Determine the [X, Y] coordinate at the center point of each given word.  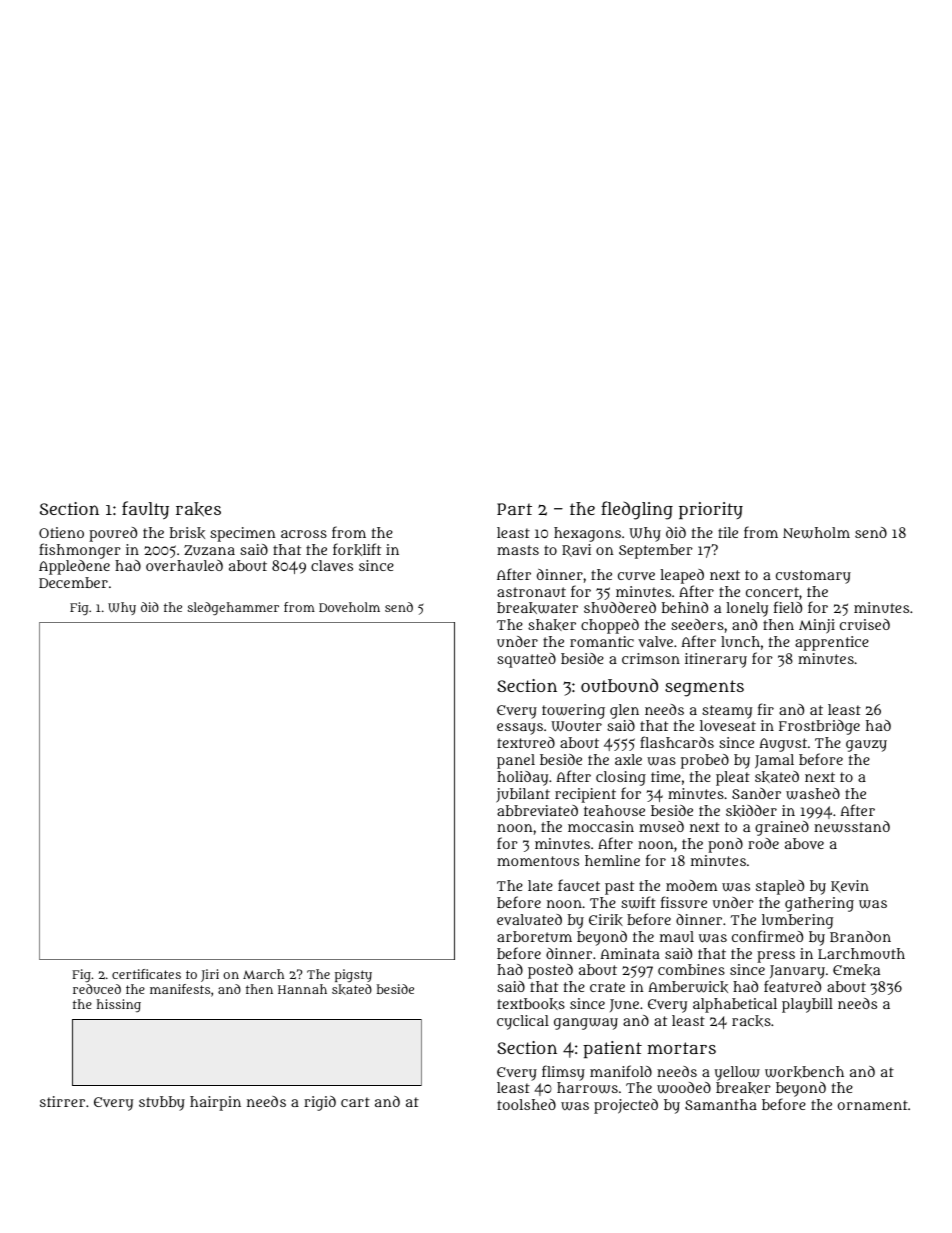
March [263, 974]
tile [728, 532]
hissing [119, 1005]
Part [514, 509]
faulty [145, 510]
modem [691, 885]
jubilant [523, 795]
